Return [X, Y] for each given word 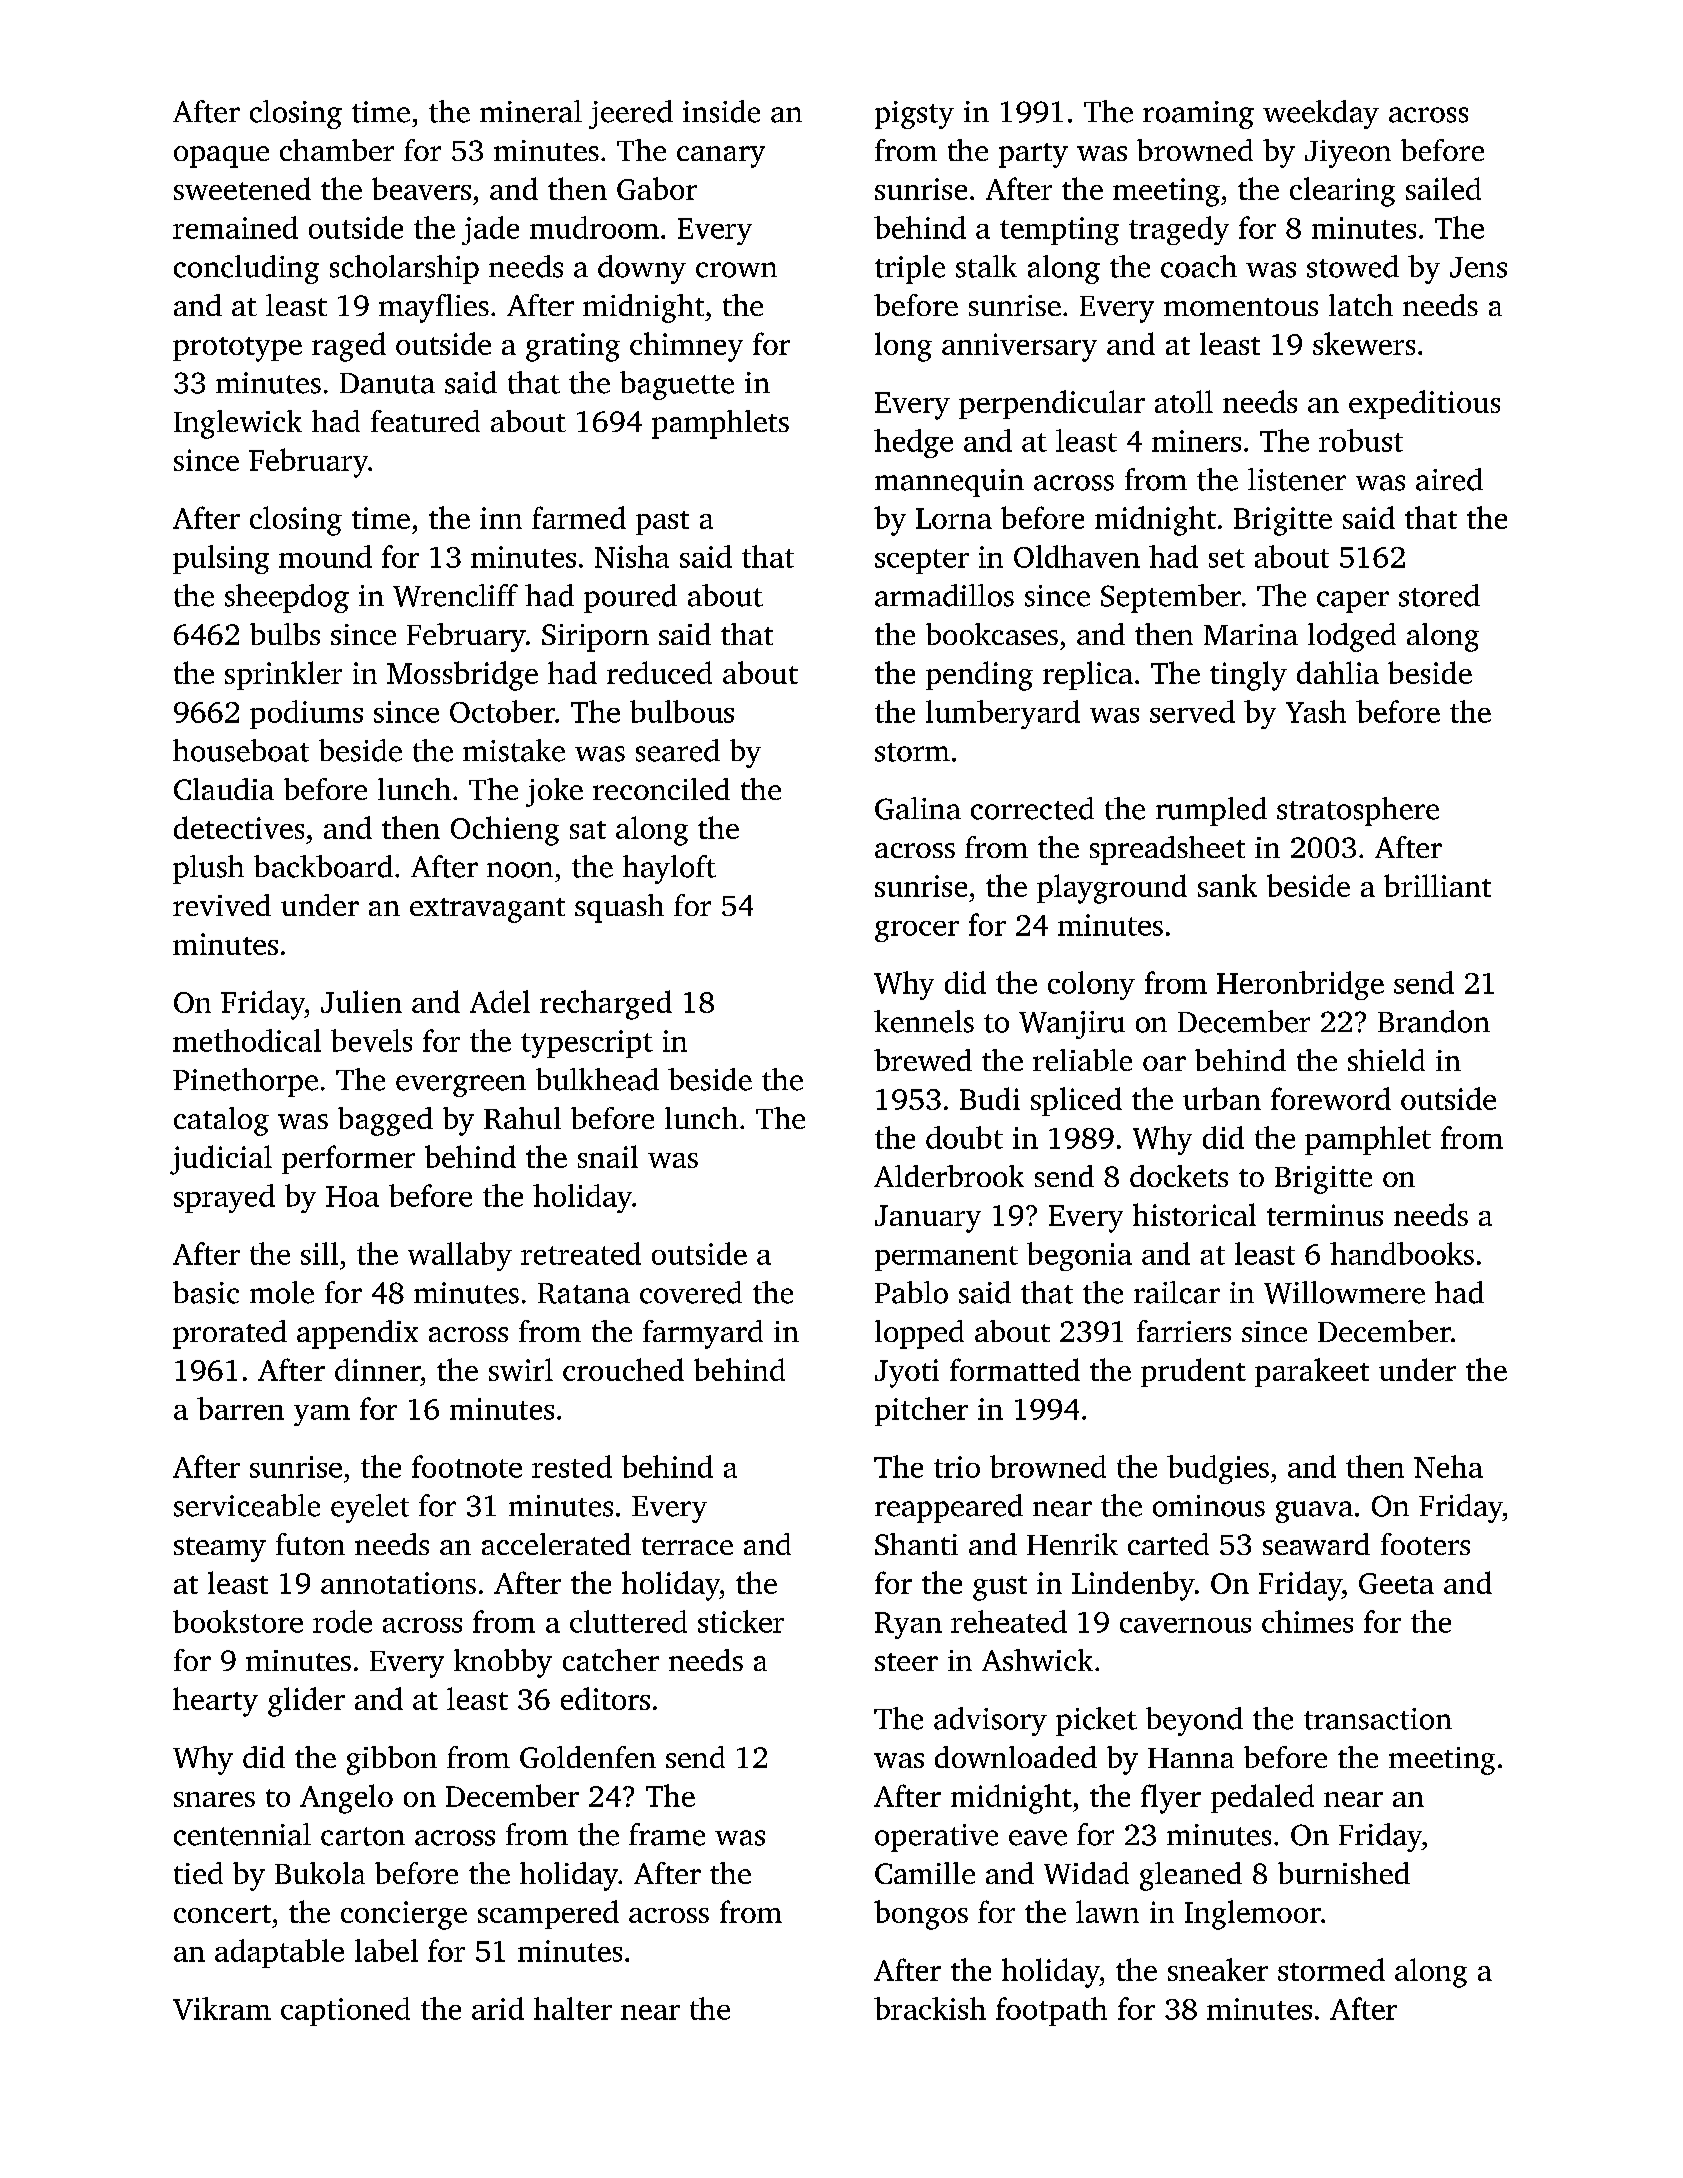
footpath [1051, 2011]
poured [630, 598]
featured [425, 421]
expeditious [1424, 404]
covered [691, 1292]
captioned [345, 2011]
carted [1168, 1544]
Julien [361, 1001]
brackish [930, 2008]
